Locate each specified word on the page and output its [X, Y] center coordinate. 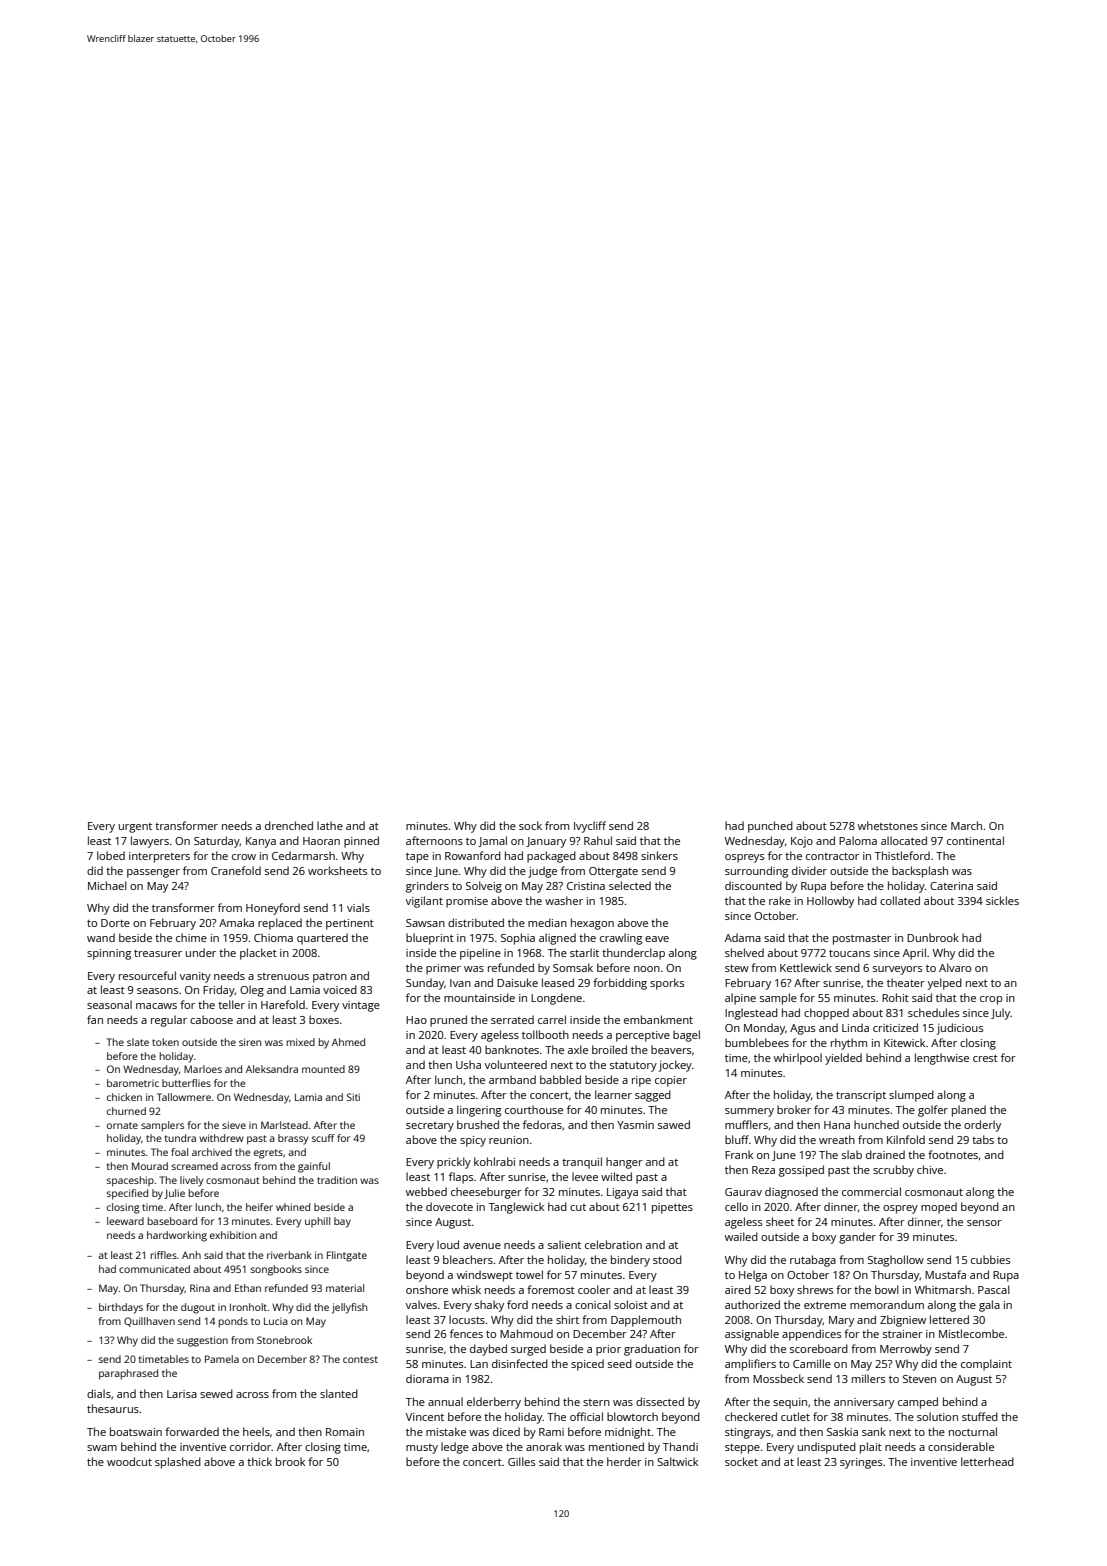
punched [770, 827]
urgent [135, 828]
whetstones [888, 825]
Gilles [521, 1461]
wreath [837, 1139]
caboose [211, 1019]
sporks [667, 984]
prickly [454, 1163]
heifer [259, 1207]
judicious [960, 1029]
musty [422, 1449]
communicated [154, 1269]
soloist [631, 1304]
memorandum [887, 1304]
